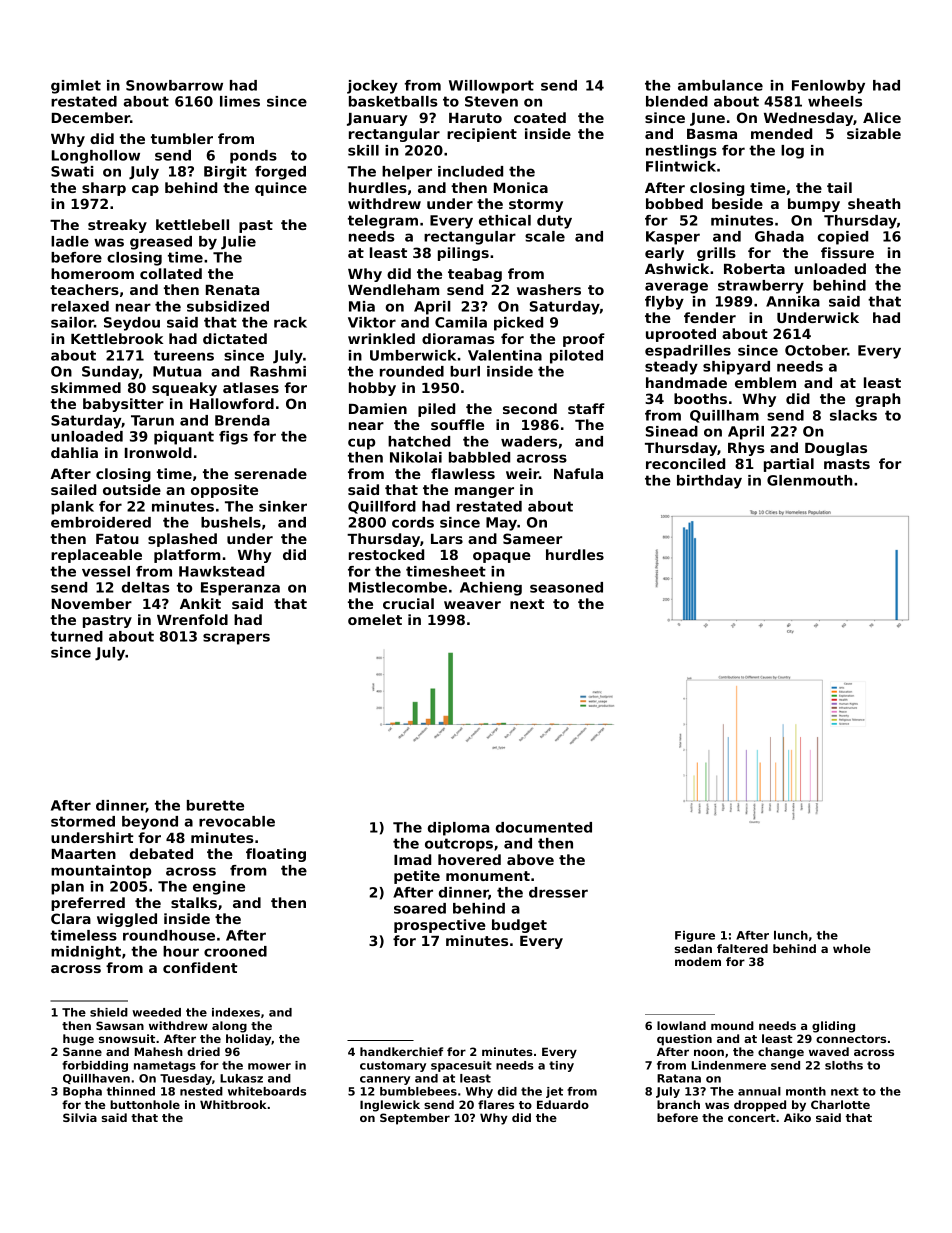 The width and height of the screenshot is (952, 1233). What do you see at coordinates (412, 859) in the screenshot?
I see `Imad` at bounding box center [412, 859].
